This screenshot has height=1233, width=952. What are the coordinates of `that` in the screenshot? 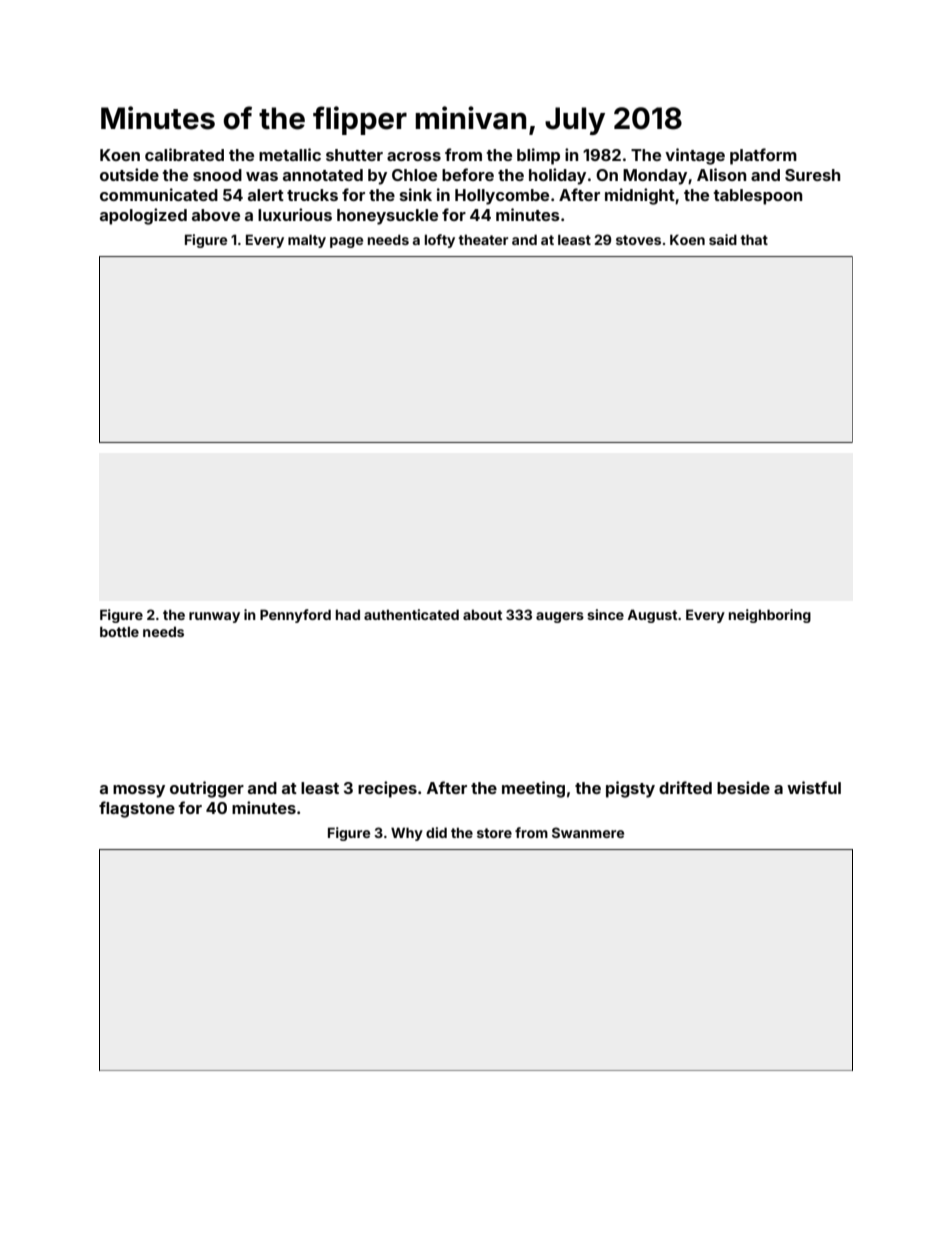 It's located at (754, 239).
